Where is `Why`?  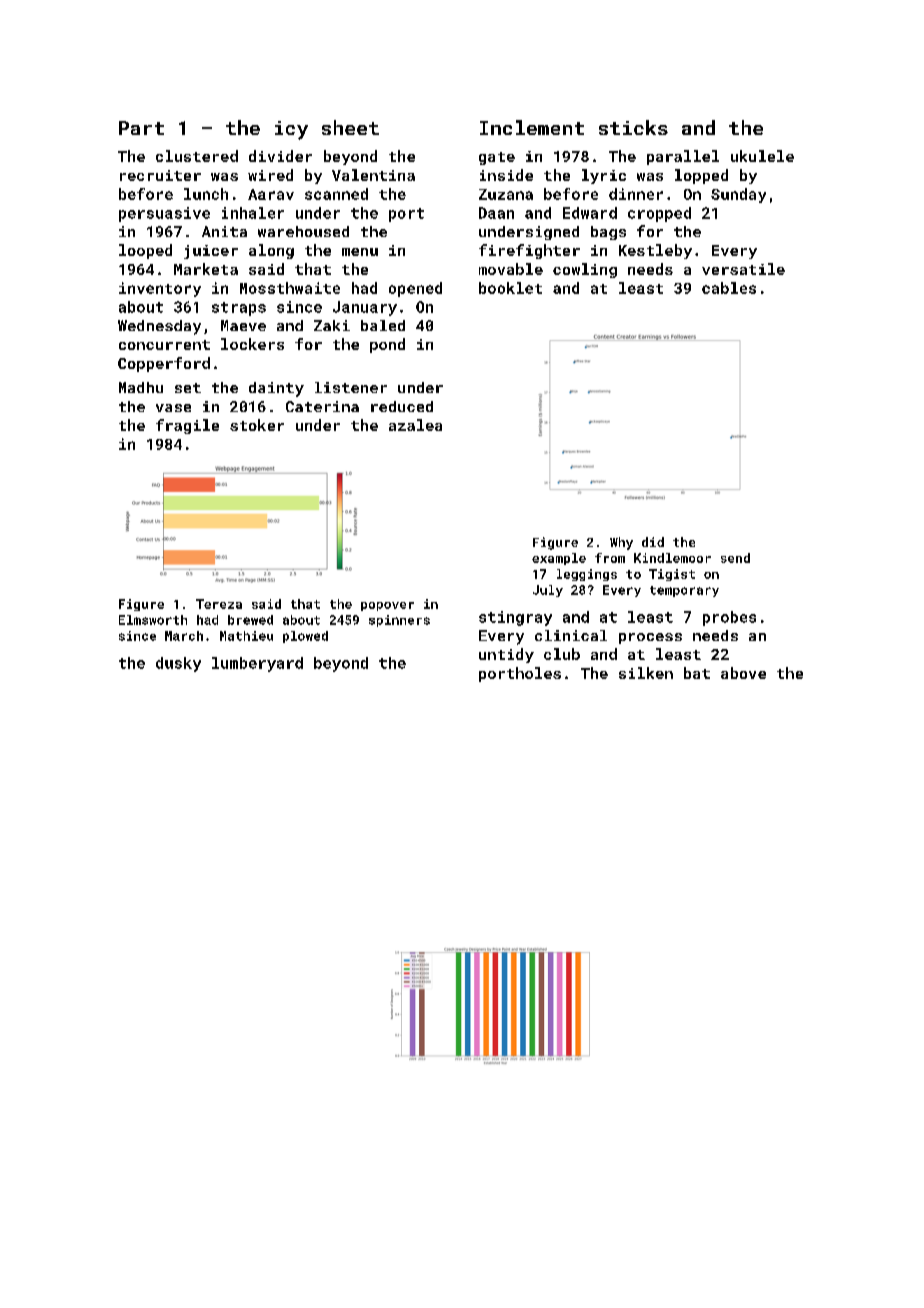 Why is located at coordinates (621, 543).
